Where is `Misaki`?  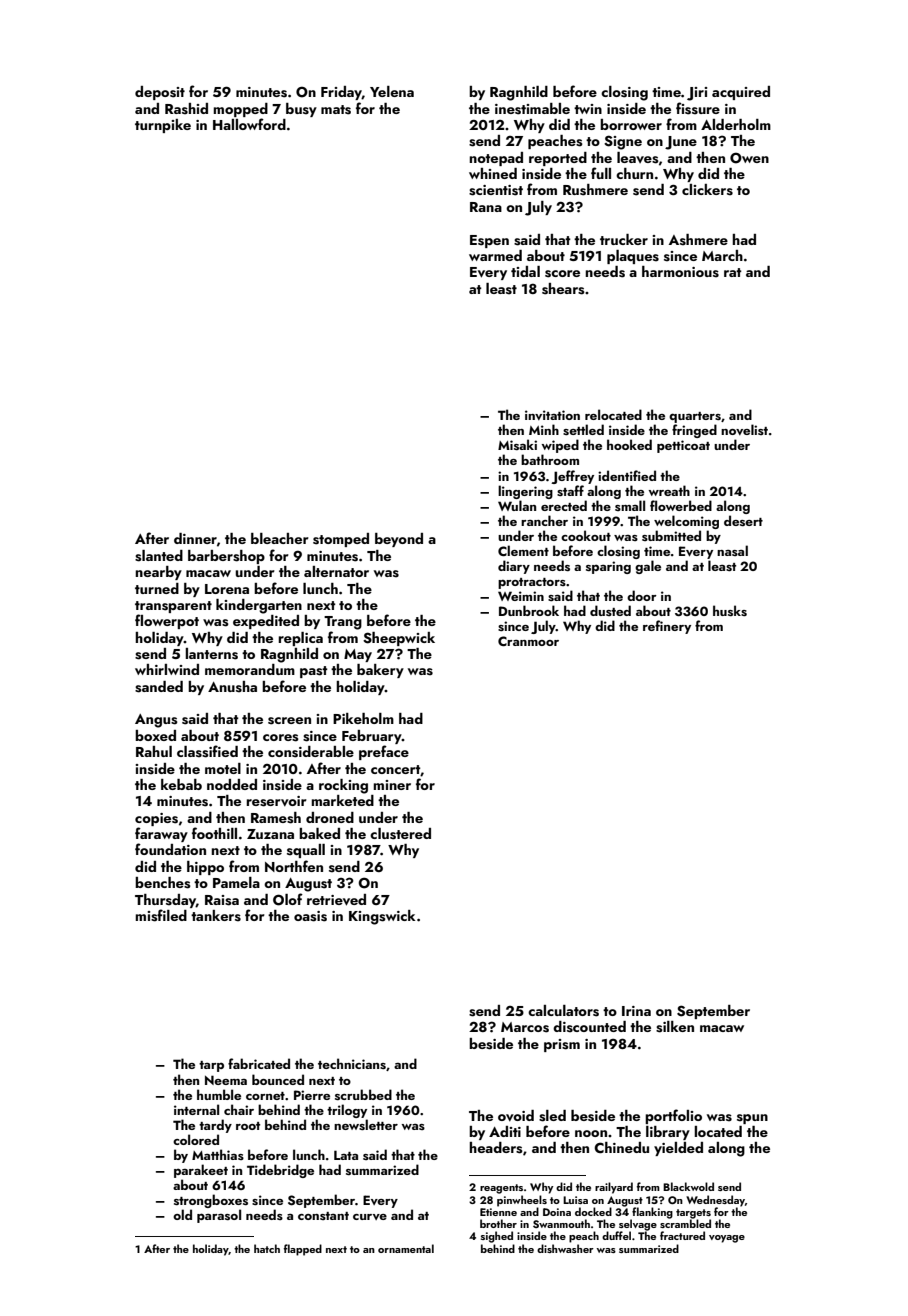 Misaki is located at coordinates (517, 444).
